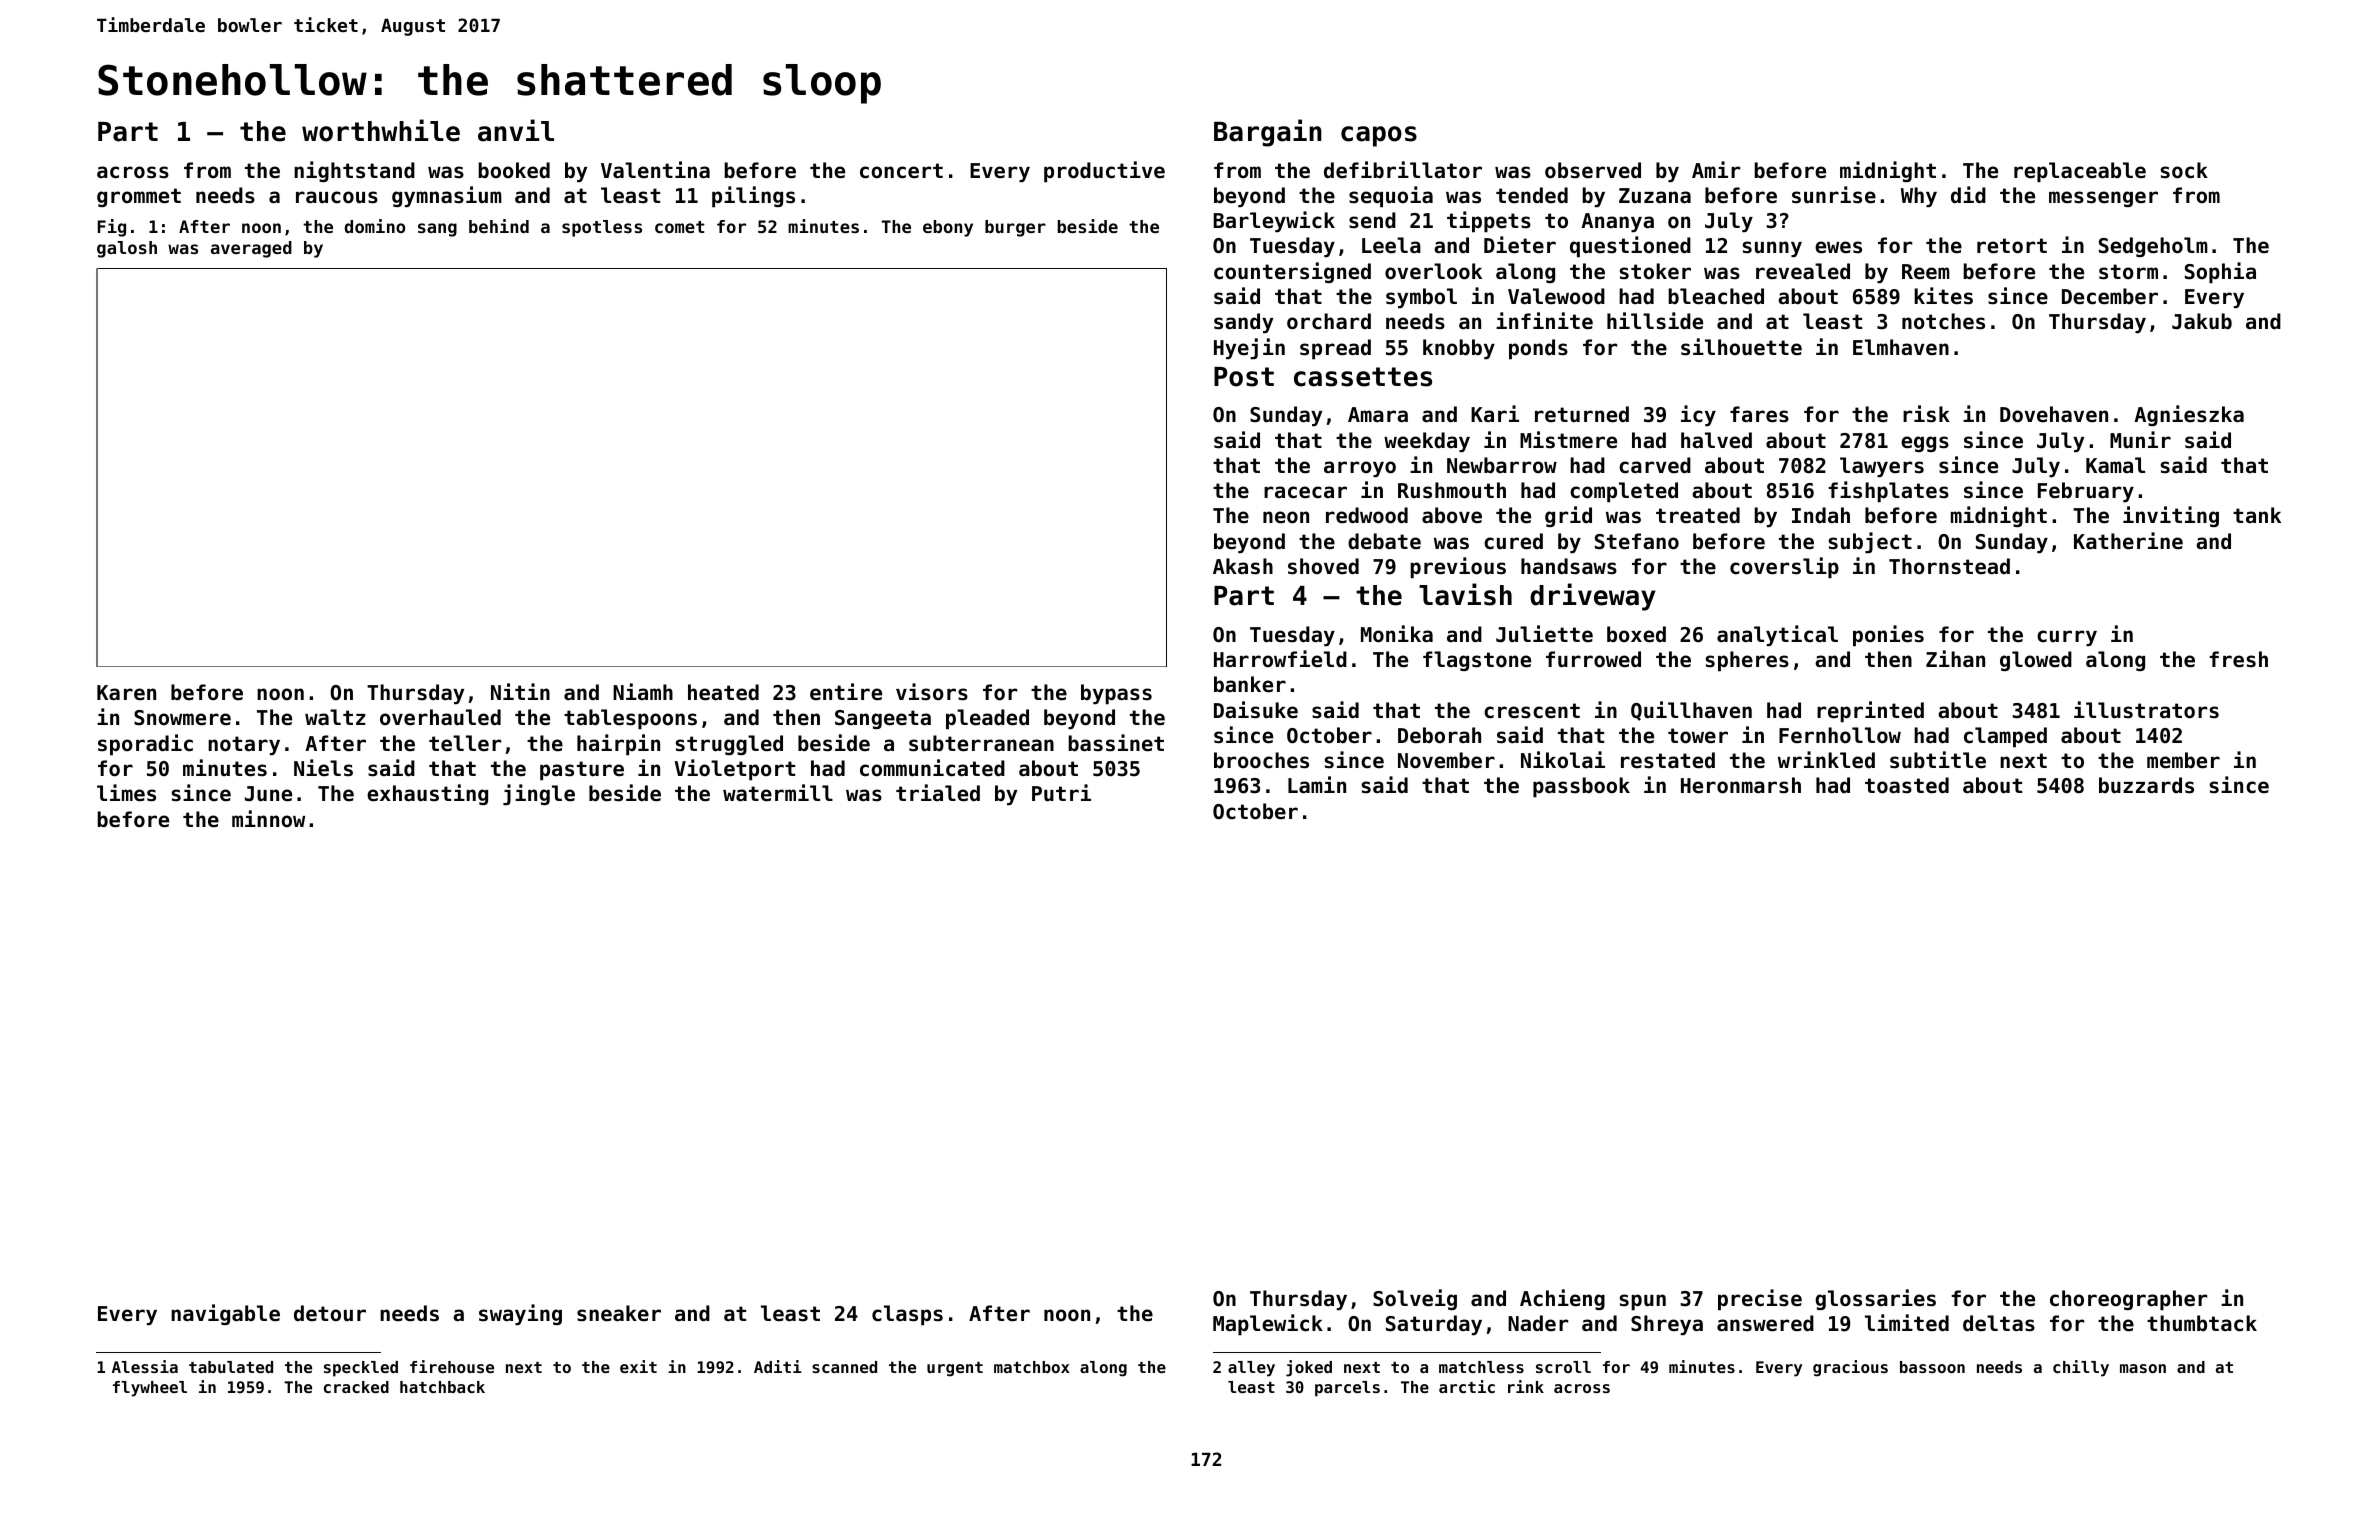 The width and height of the screenshot is (2380, 1540). I want to click on toasted, so click(1907, 785).
